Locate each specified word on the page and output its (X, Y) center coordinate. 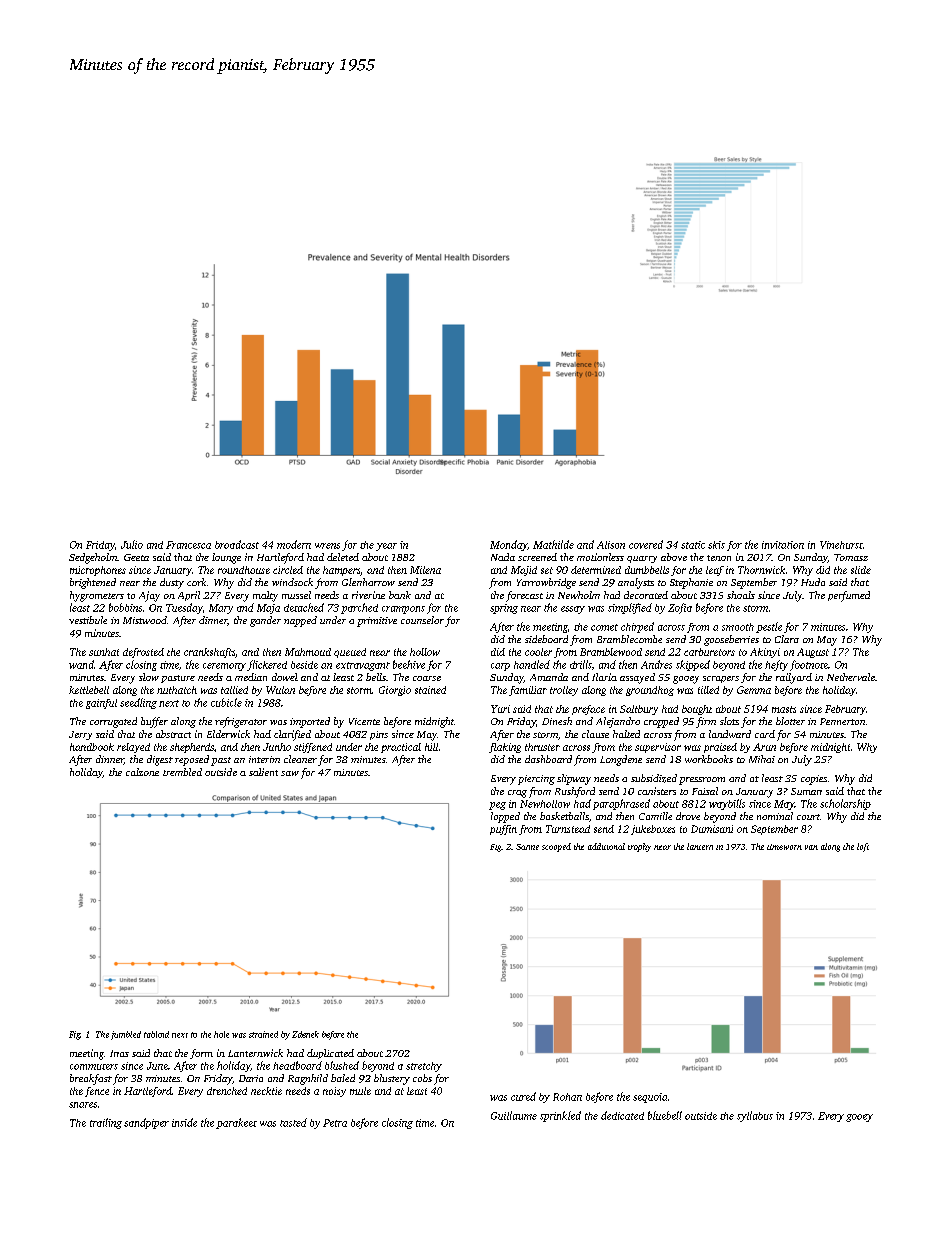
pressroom (702, 781)
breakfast (91, 1079)
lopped (505, 817)
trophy (639, 847)
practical (401, 748)
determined (596, 570)
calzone (142, 772)
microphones (98, 571)
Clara (787, 639)
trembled (182, 772)
